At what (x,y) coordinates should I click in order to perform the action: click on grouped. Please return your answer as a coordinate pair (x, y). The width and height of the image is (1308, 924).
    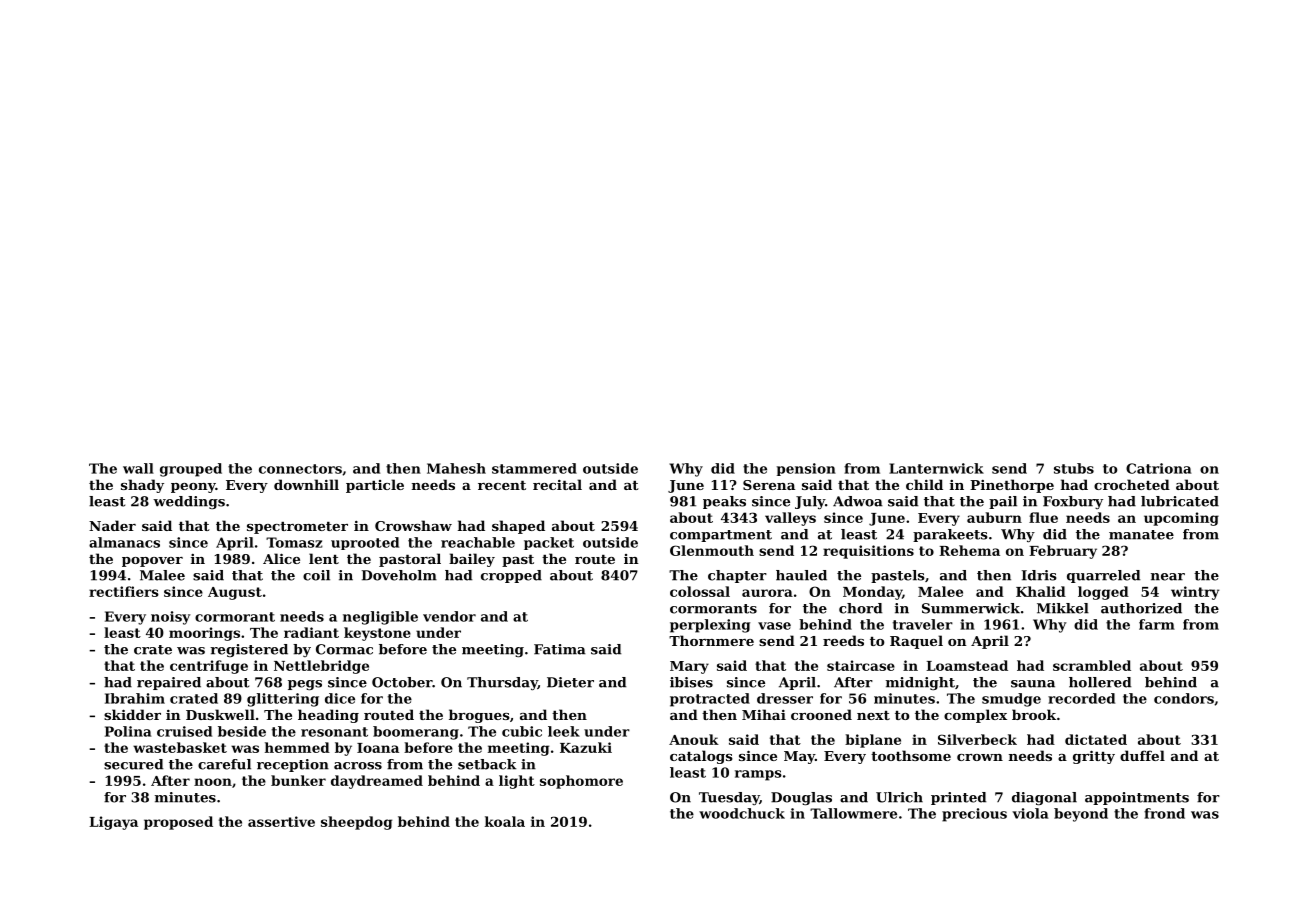
    Looking at the image, I should click on (191, 470).
